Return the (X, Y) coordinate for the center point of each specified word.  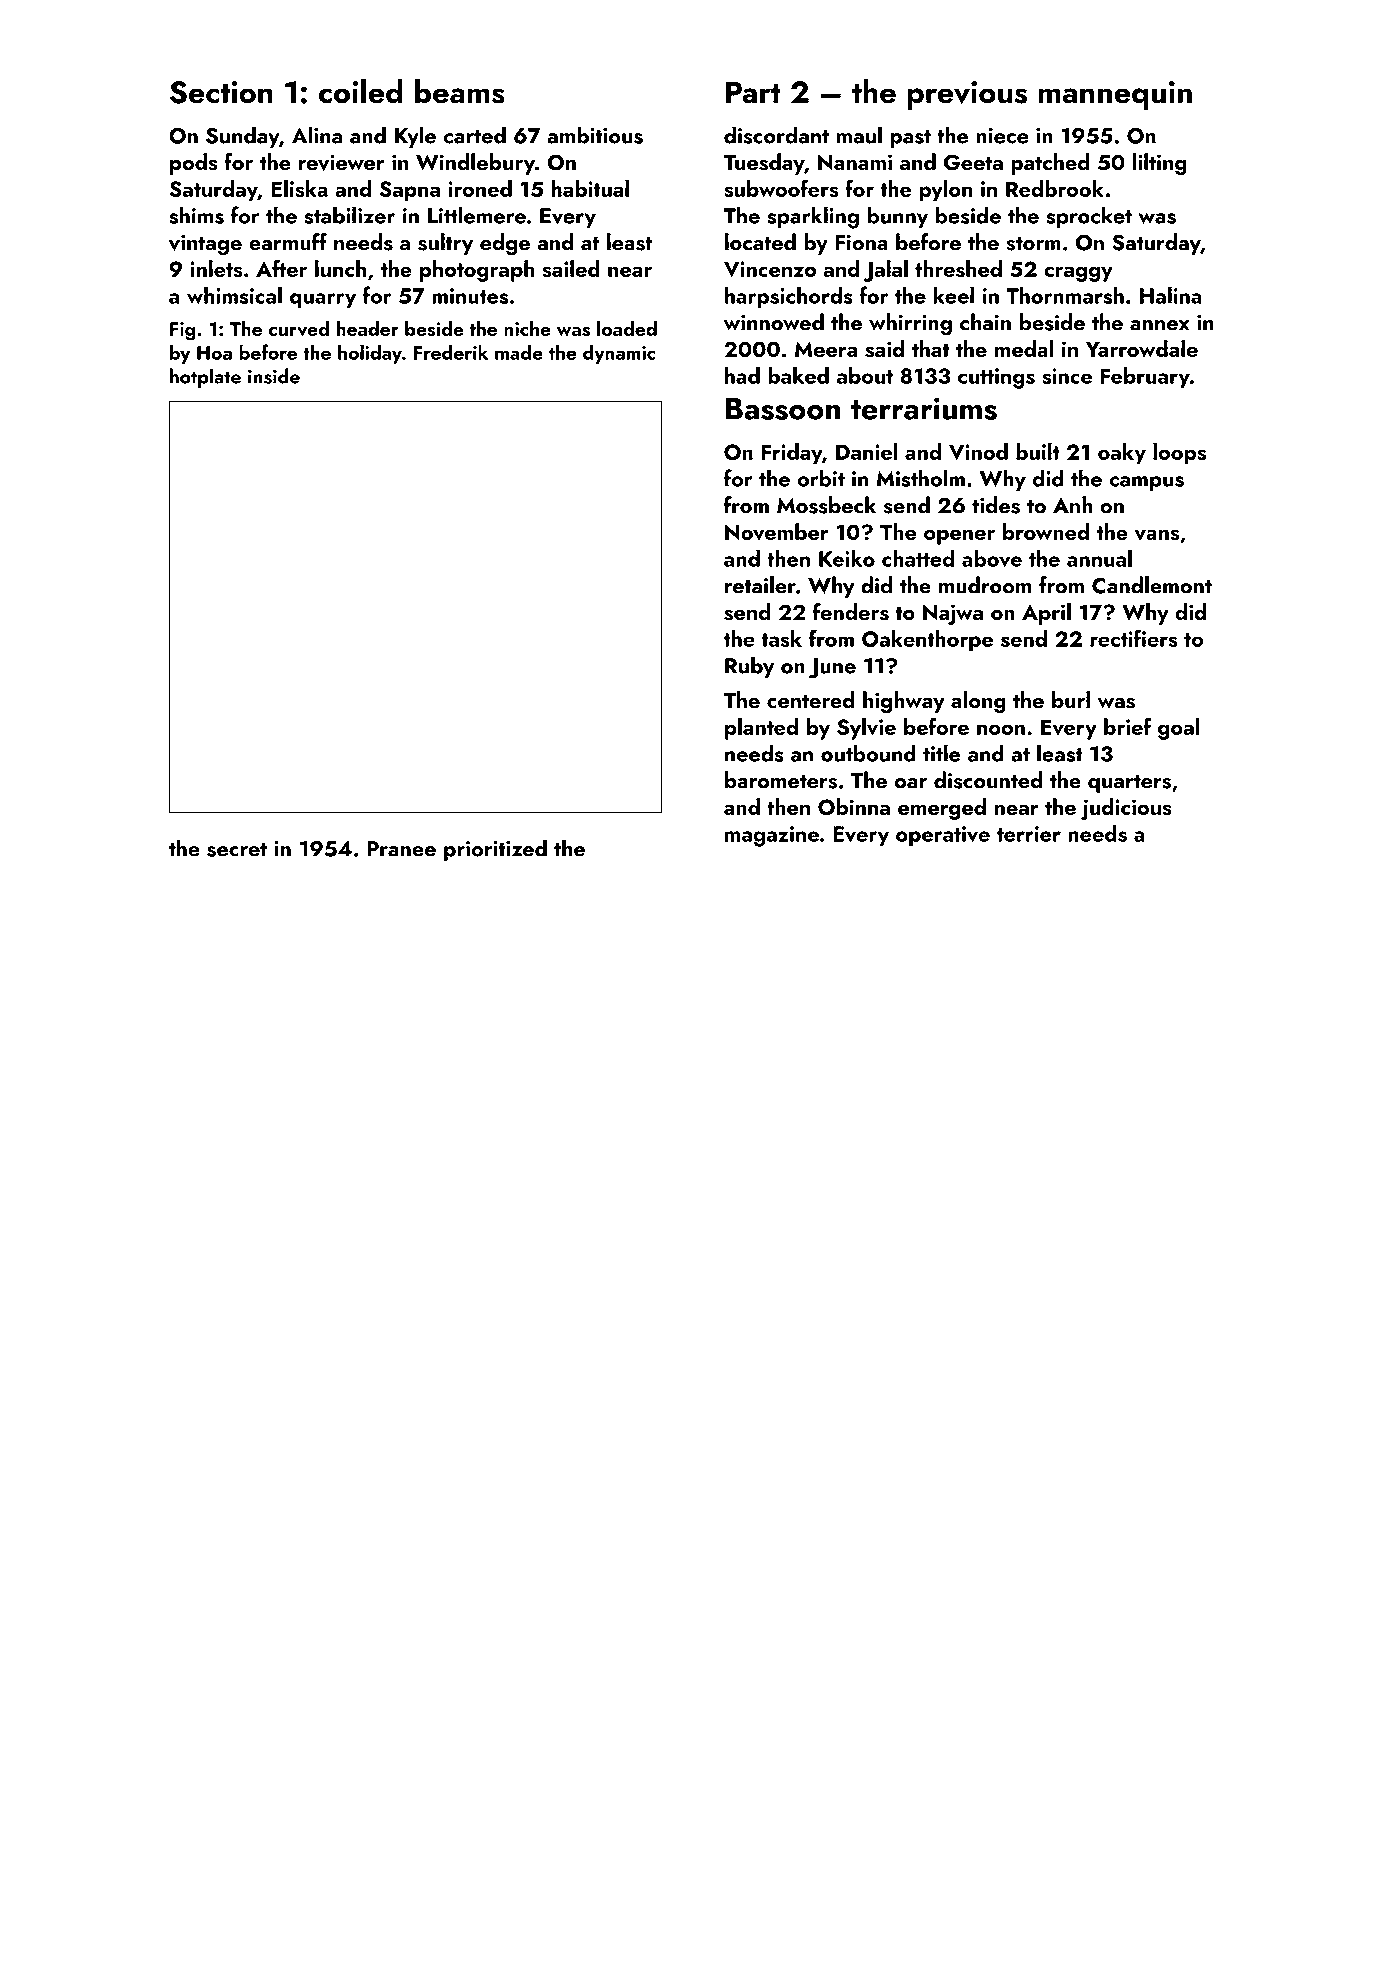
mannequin (1115, 95)
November (777, 532)
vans (1157, 535)
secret (237, 850)
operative (943, 836)
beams (460, 91)
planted (761, 728)
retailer (760, 585)
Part (753, 92)
